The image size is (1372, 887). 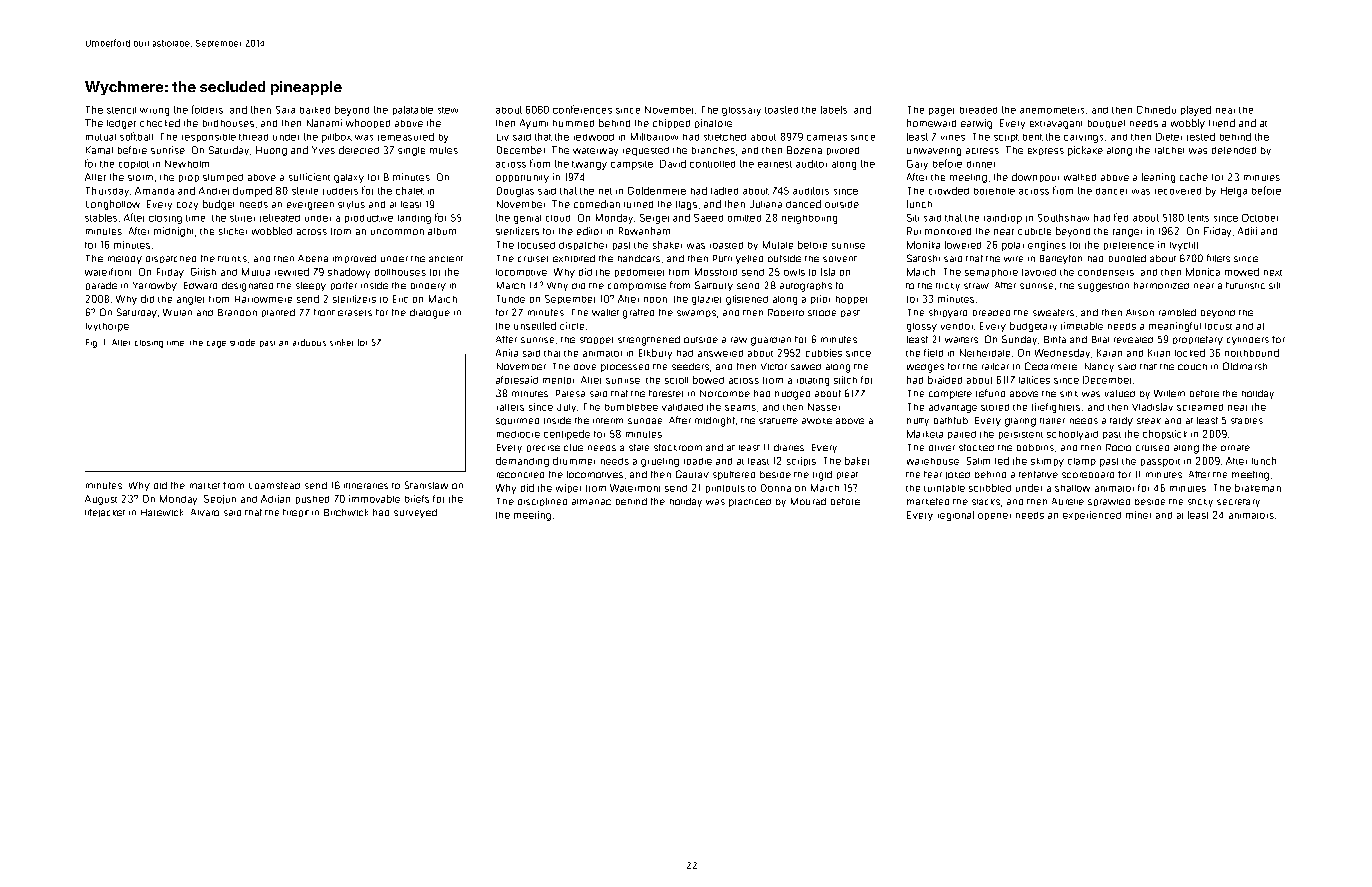 I want to click on yelled, so click(x=749, y=259).
